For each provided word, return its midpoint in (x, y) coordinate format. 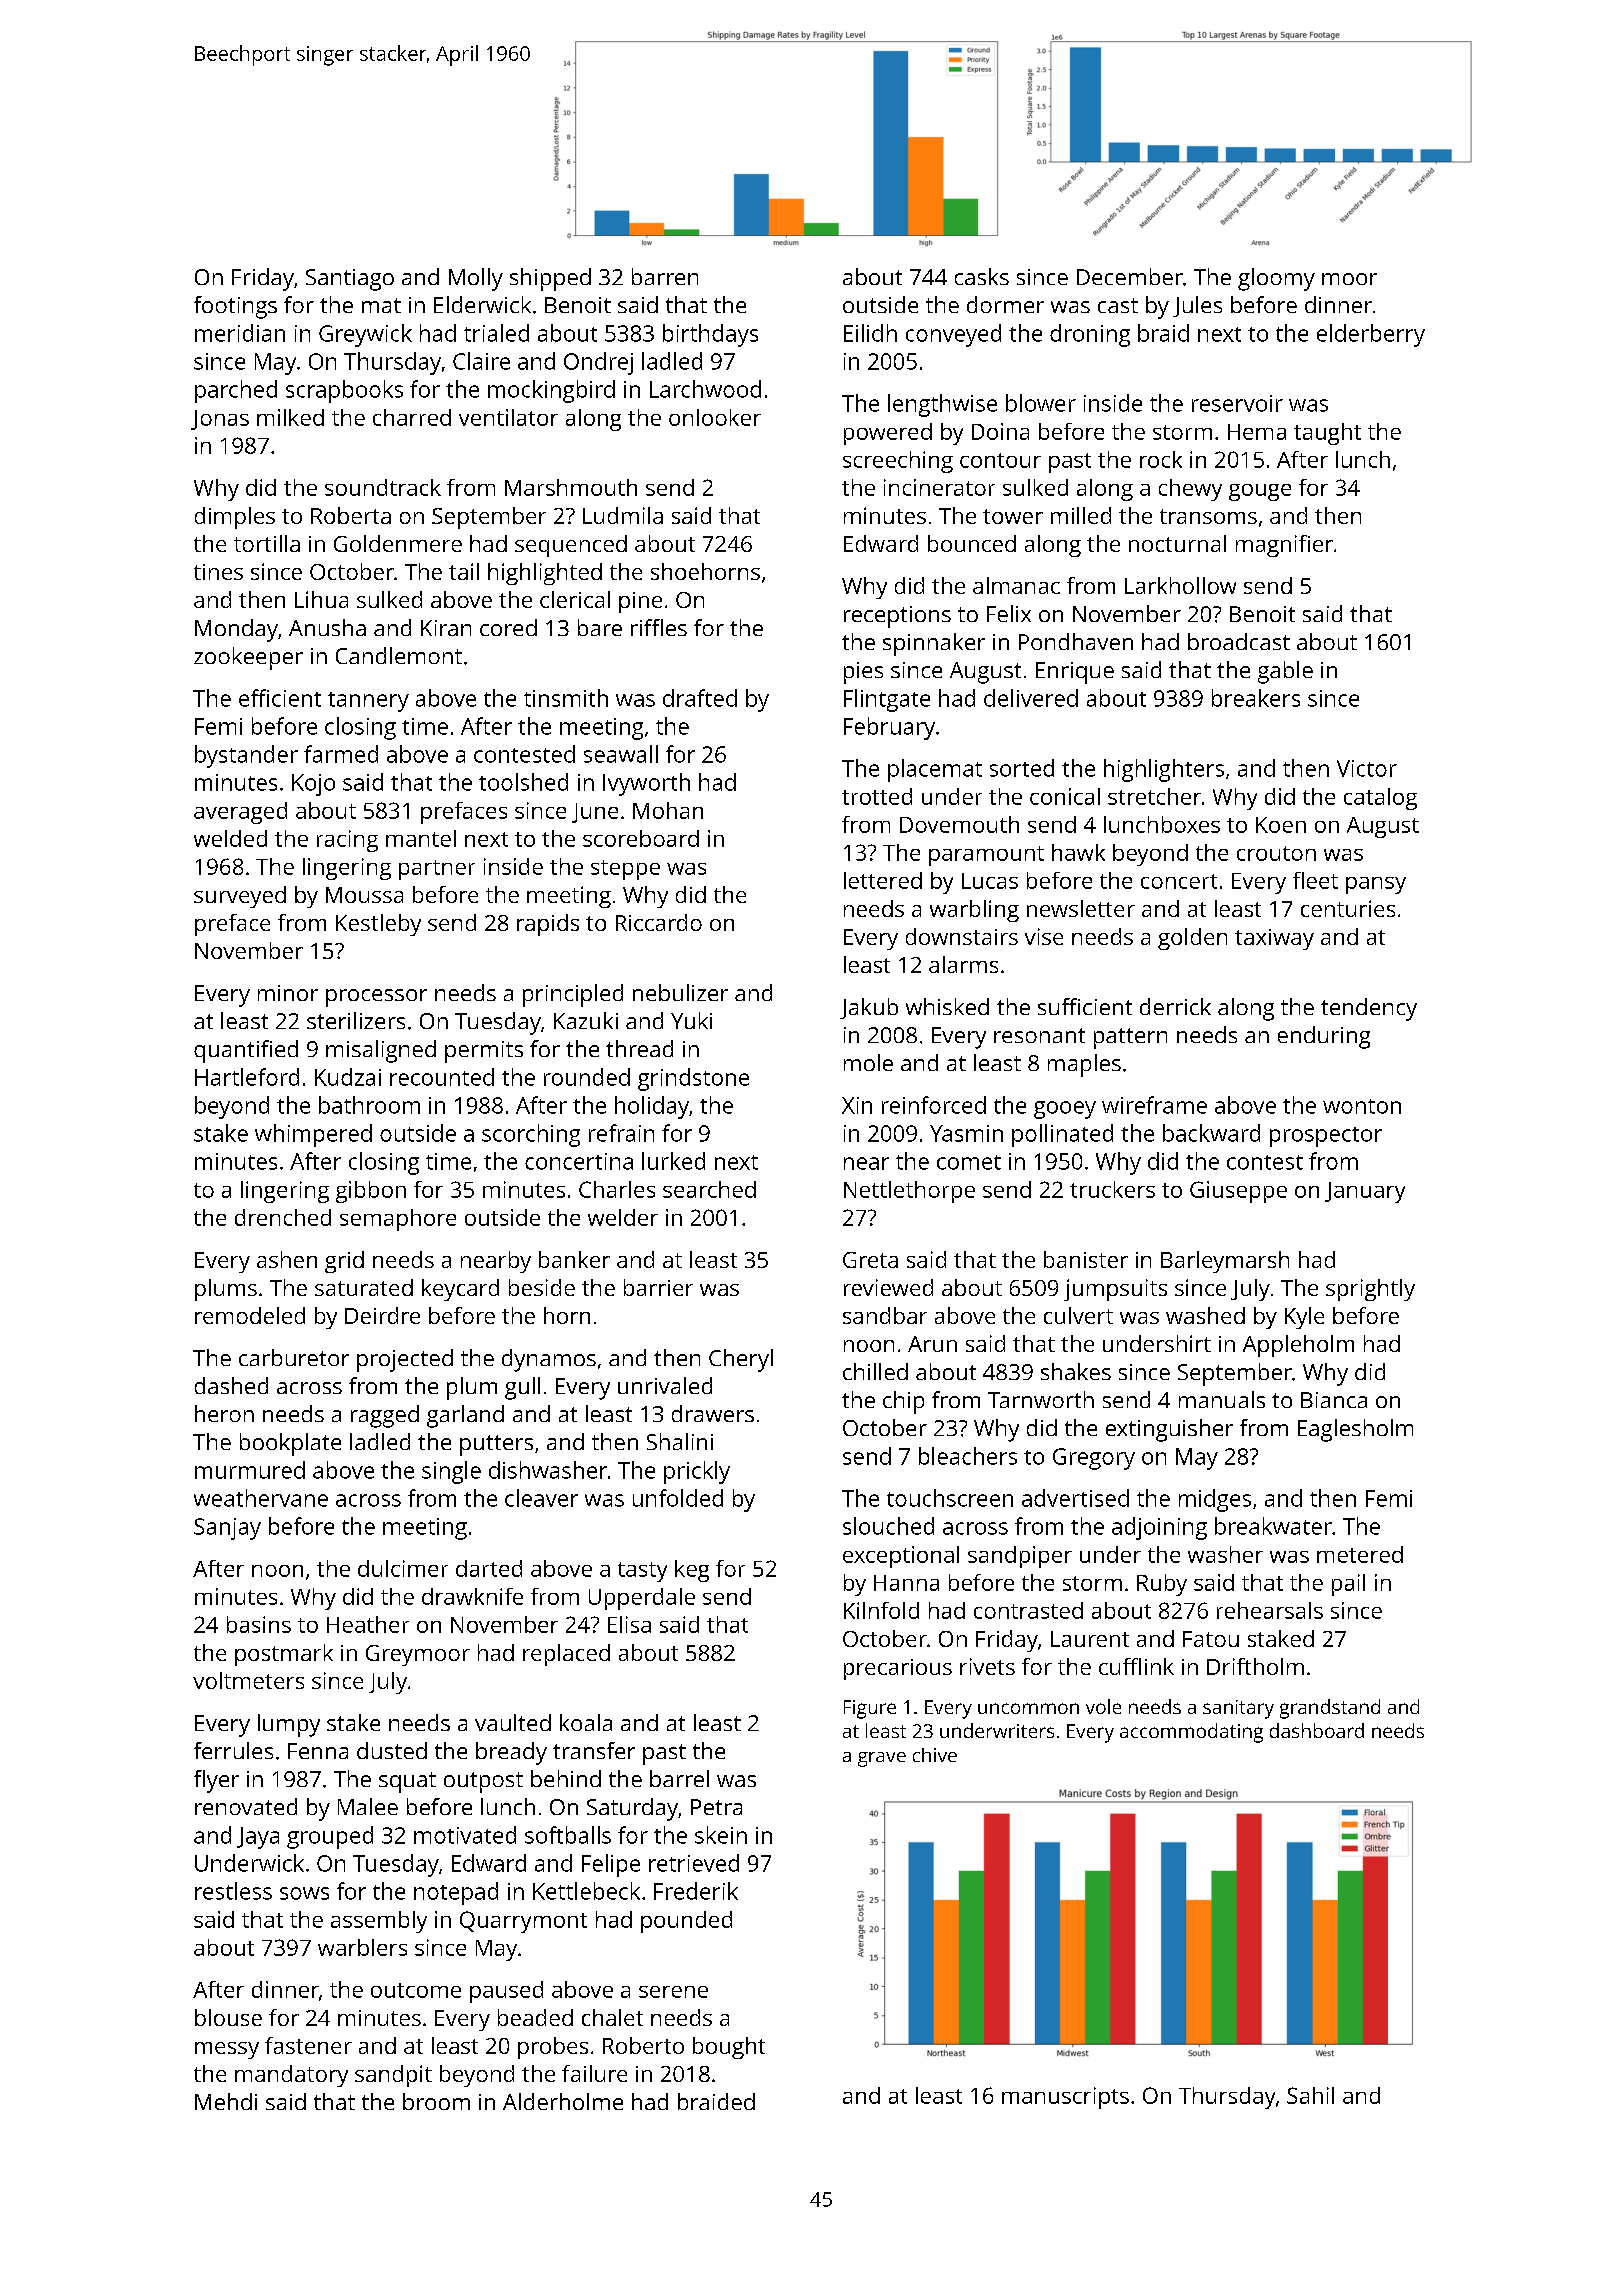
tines (218, 572)
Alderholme (563, 2101)
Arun (932, 1344)
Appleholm (1298, 1346)
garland (465, 1416)
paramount (986, 856)
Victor (1367, 768)
